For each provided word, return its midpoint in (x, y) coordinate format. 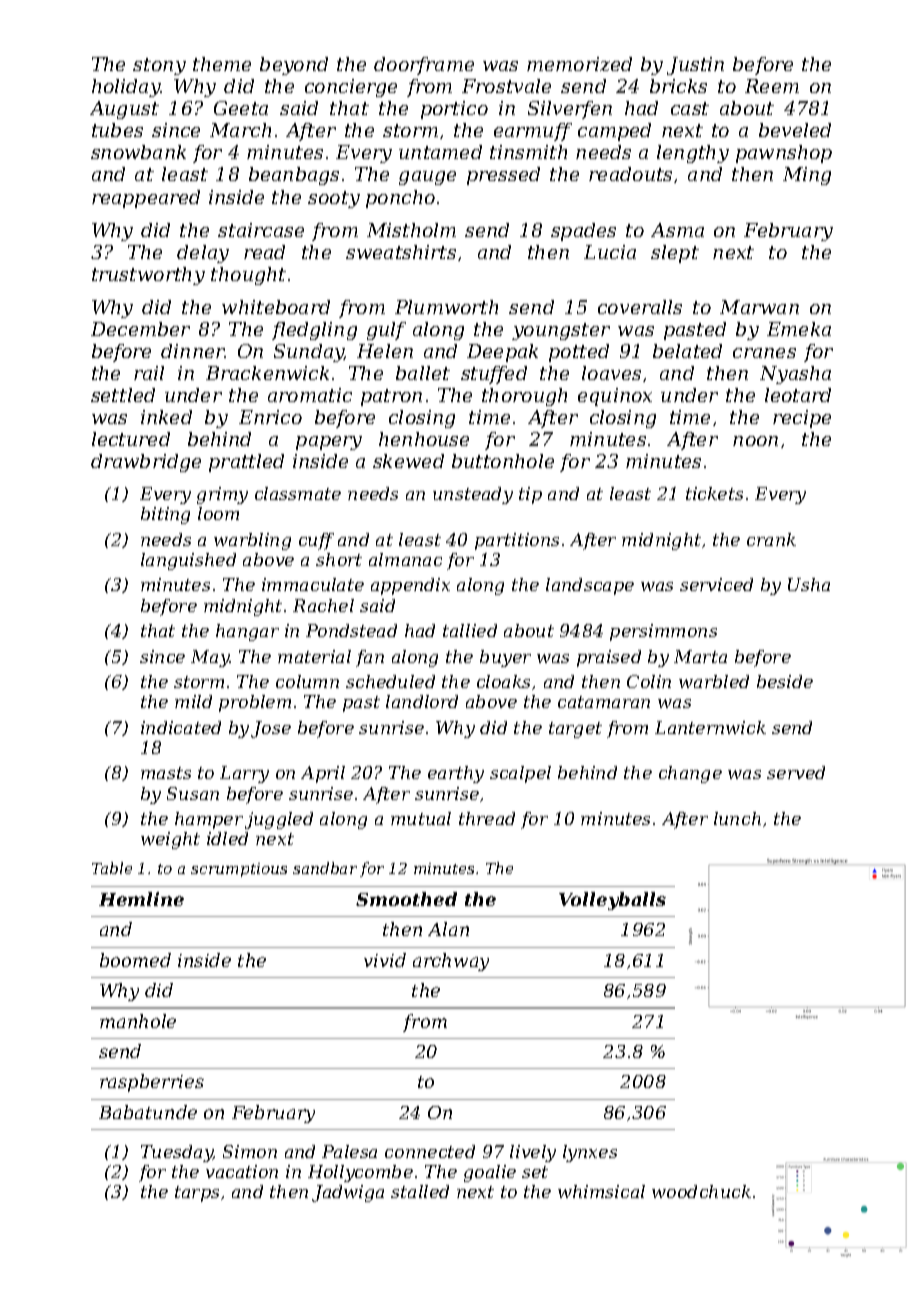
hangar (247, 632)
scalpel (520, 774)
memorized (579, 64)
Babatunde (148, 1112)
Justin (695, 66)
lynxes (590, 1153)
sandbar (325, 868)
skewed (408, 461)
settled (123, 395)
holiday (126, 88)
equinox (615, 397)
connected (430, 1151)
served (796, 772)
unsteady (473, 495)
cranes (764, 353)
